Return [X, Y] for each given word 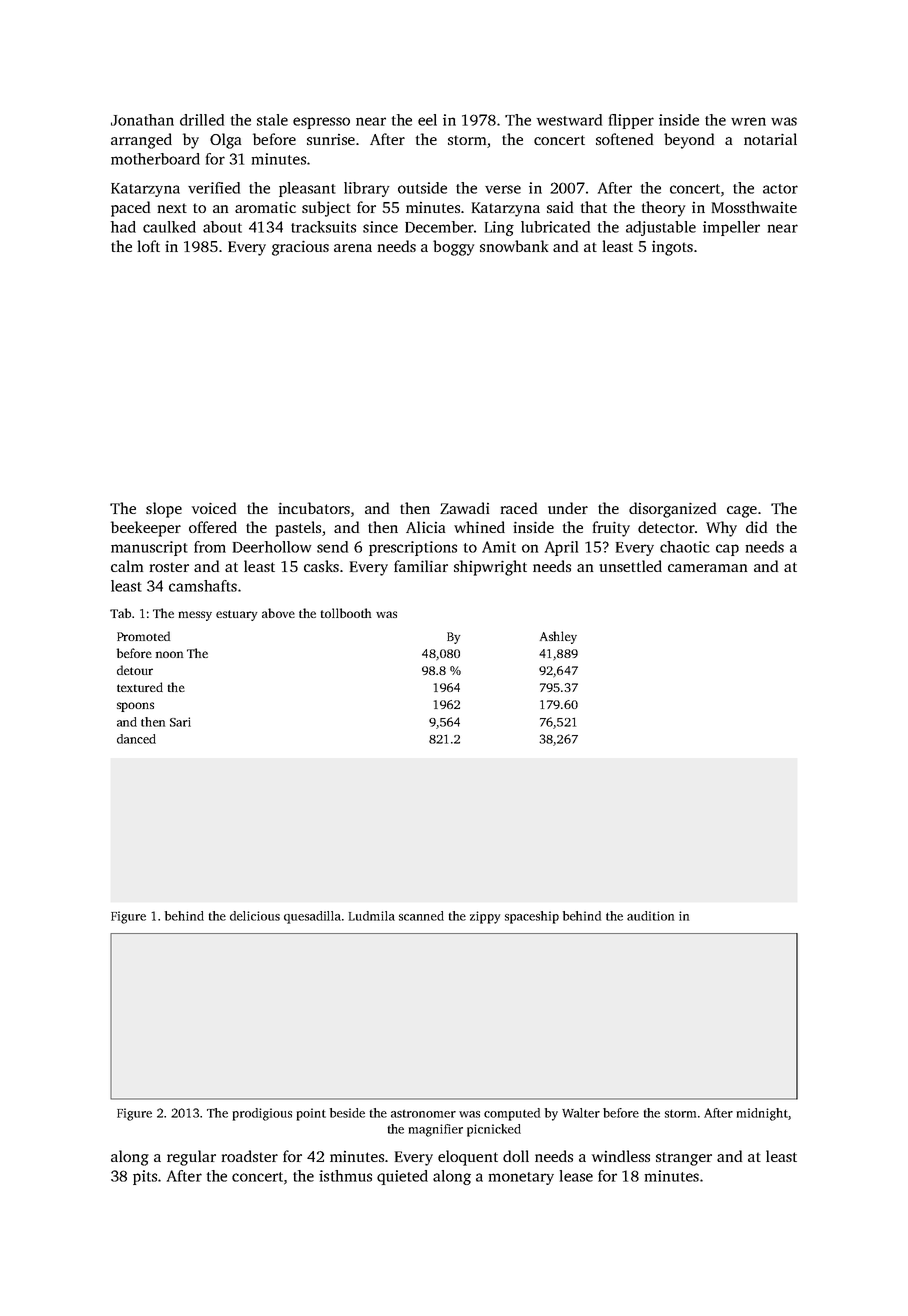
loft [149, 246]
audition [650, 916]
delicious [255, 916]
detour [135, 670]
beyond [689, 141]
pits [145, 1177]
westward [569, 120]
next [172, 208]
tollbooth [346, 613]
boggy [453, 248]
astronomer [423, 1114]
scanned [421, 916]
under [568, 508]
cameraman [707, 568]
